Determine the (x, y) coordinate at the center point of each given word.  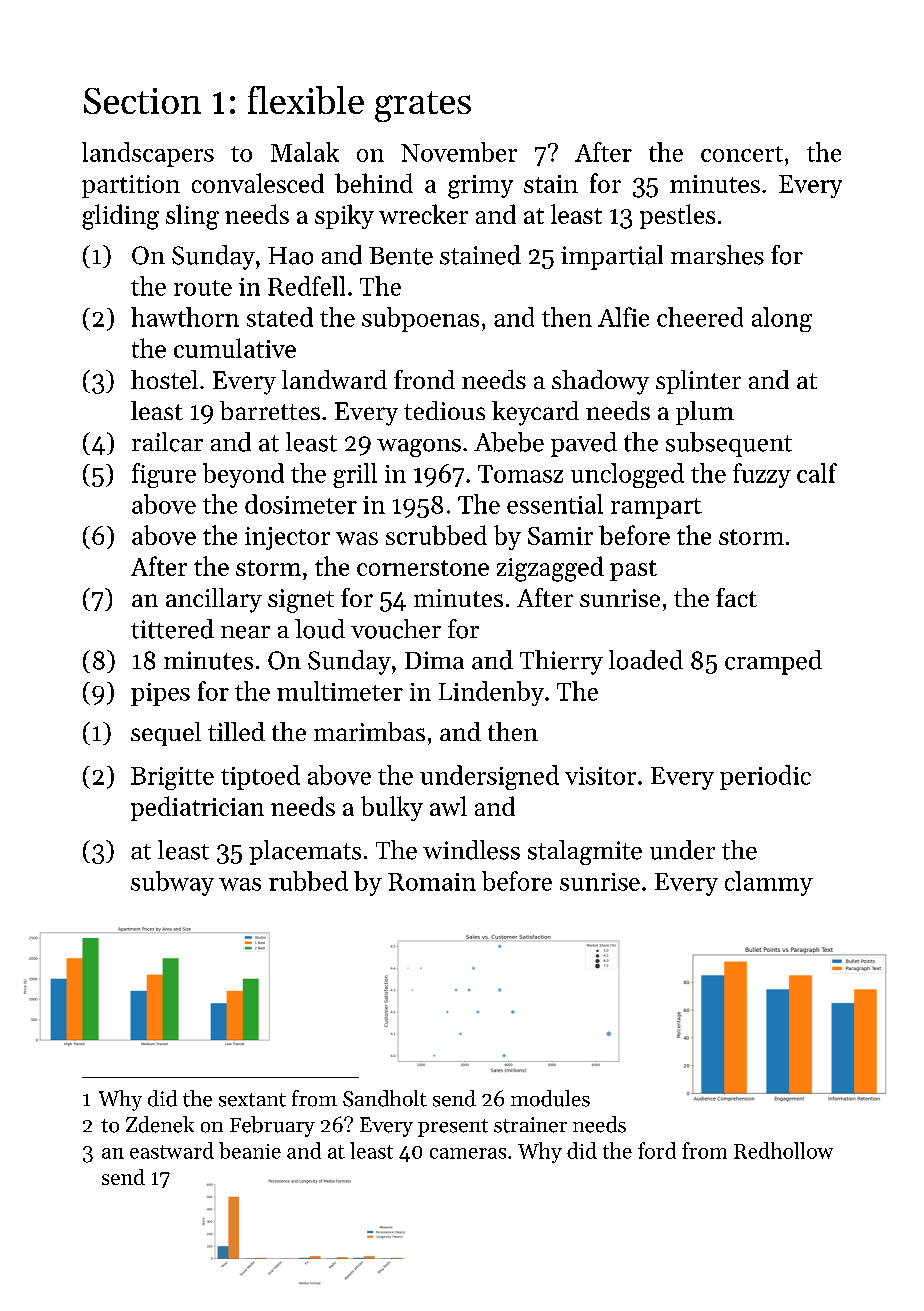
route (203, 288)
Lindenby (491, 693)
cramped (773, 662)
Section (142, 101)
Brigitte (172, 778)
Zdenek (160, 1124)
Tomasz (520, 474)
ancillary (214, 600)
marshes (717, 255)
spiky (344, 216)
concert (742, 154)
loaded (646, 660)
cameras (468, 1153)
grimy (480, 187)
